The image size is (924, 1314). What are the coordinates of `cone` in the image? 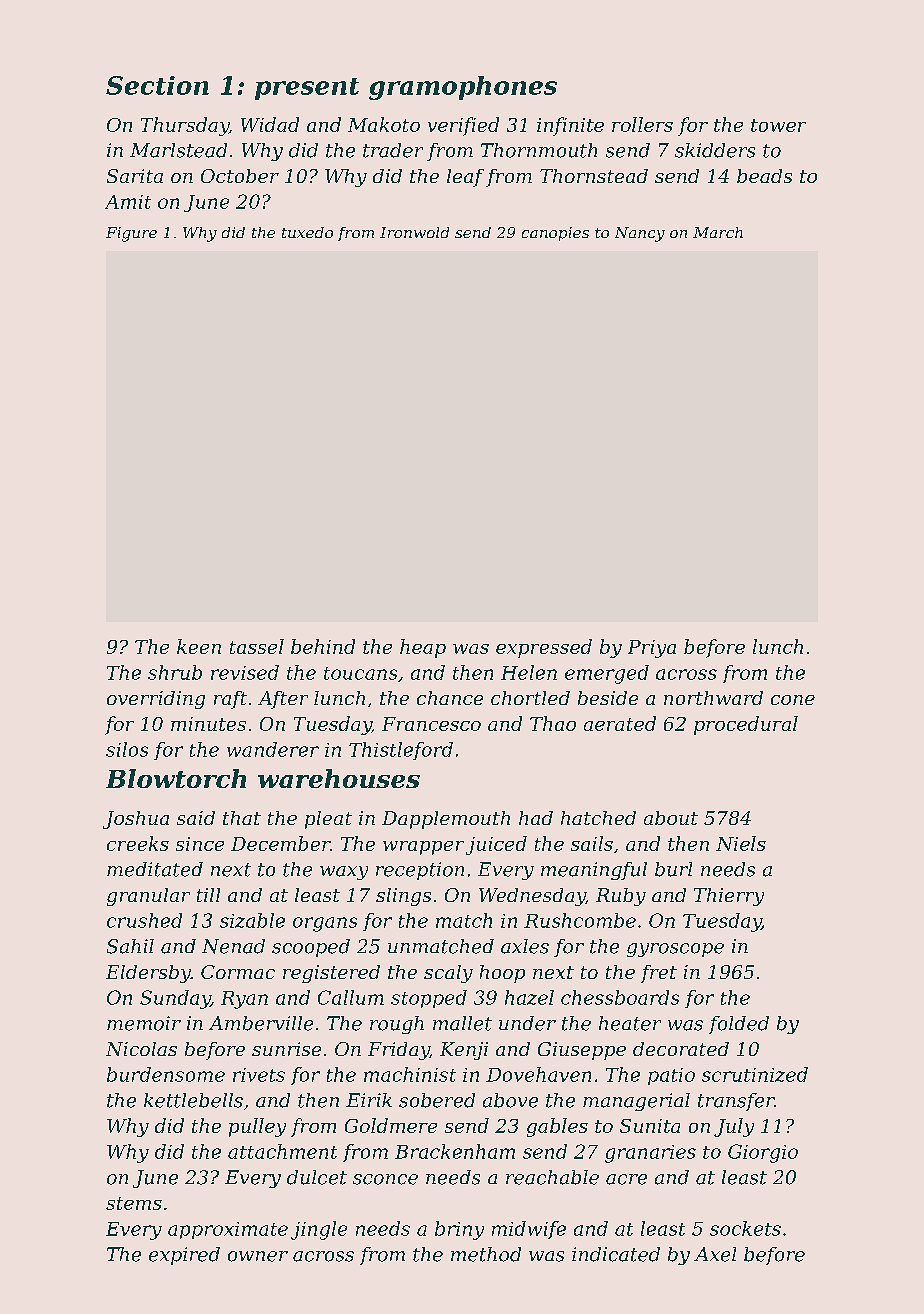 It's located at (793, 700).
